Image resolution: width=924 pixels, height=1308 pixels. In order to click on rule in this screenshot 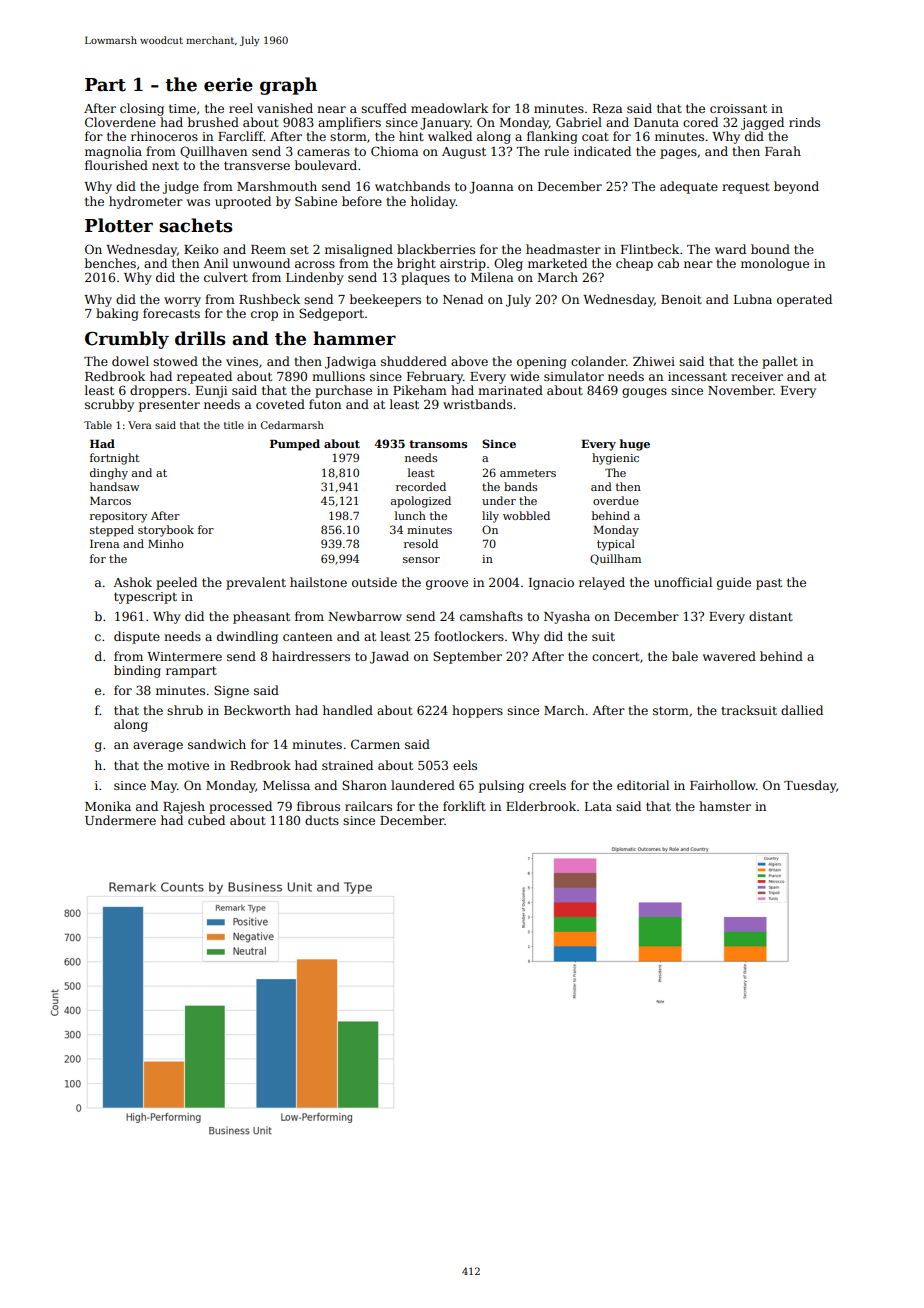, I will do `click(556, 151)`.
